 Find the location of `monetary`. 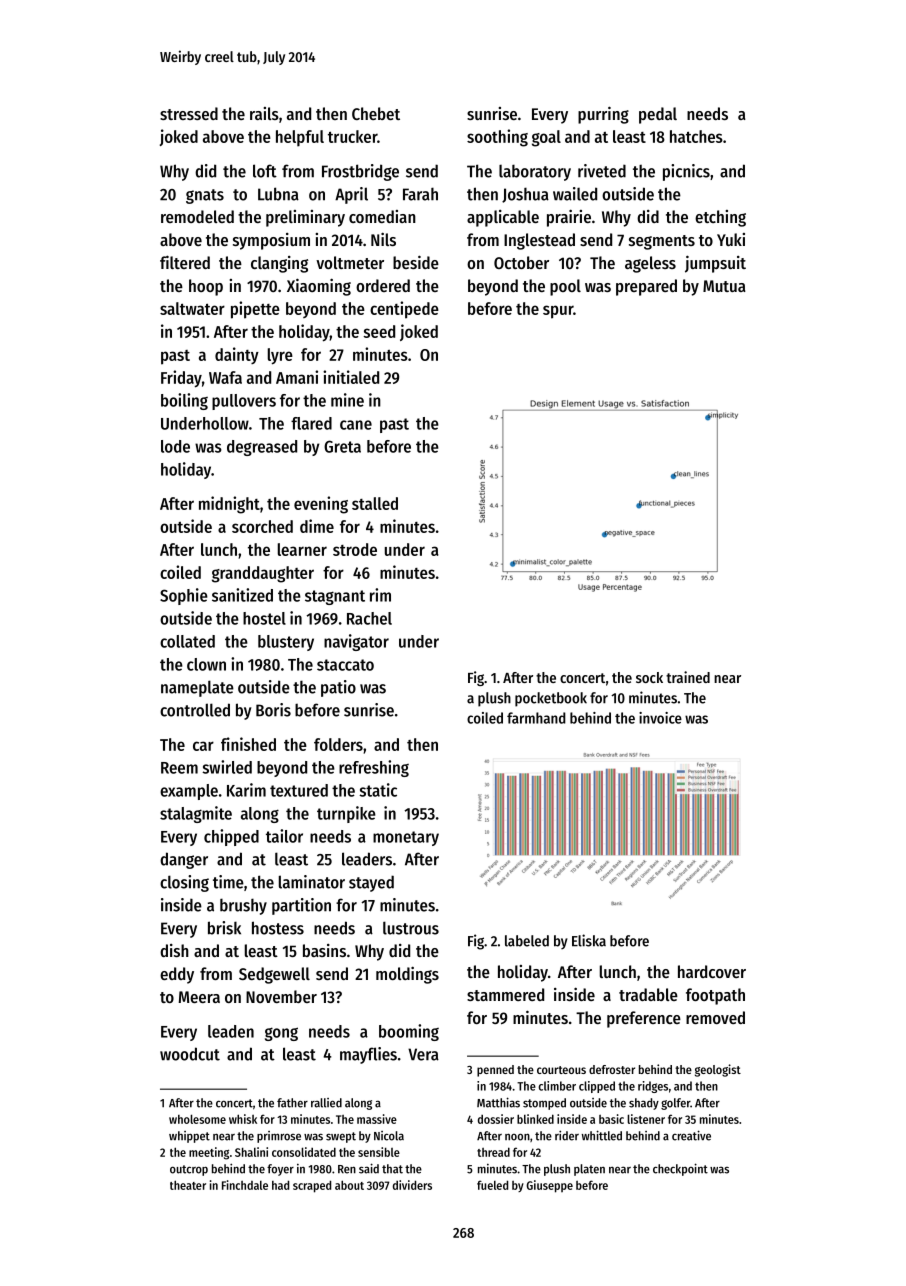

monetary is located at coordinates (406, 838).
